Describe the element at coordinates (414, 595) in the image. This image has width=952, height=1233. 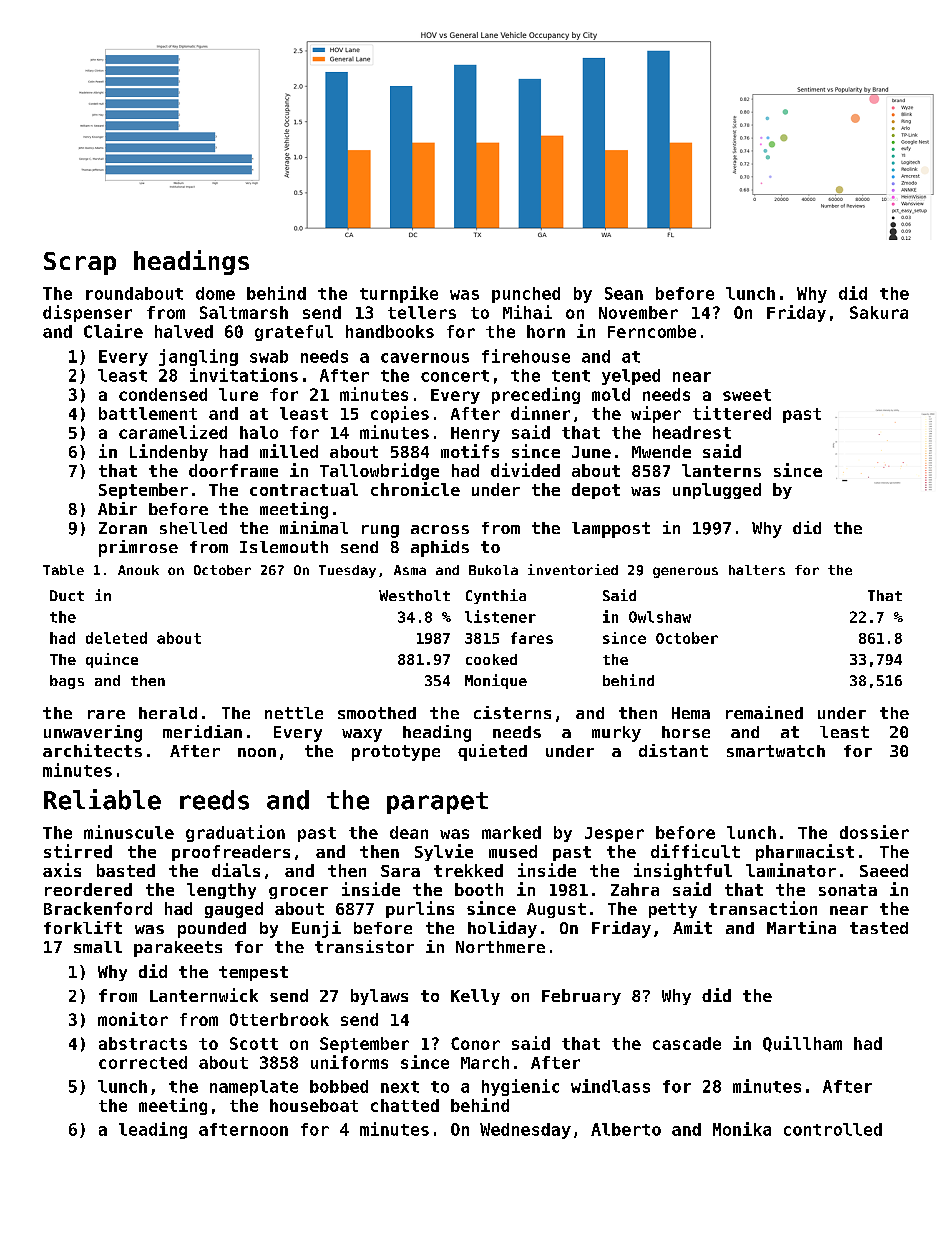
I see `Westholt` at that location.
